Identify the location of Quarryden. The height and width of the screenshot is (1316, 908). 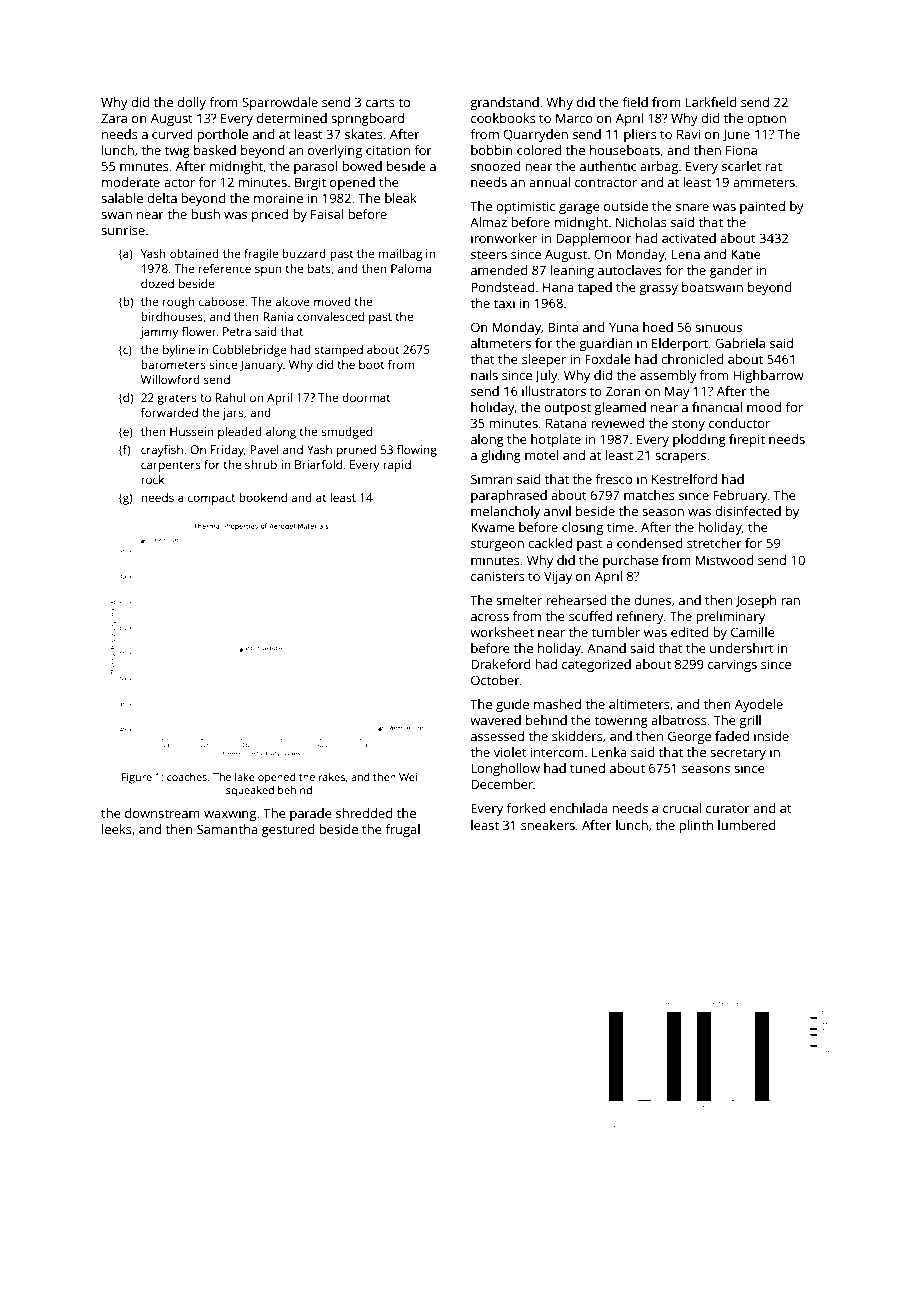
(535, 135).
